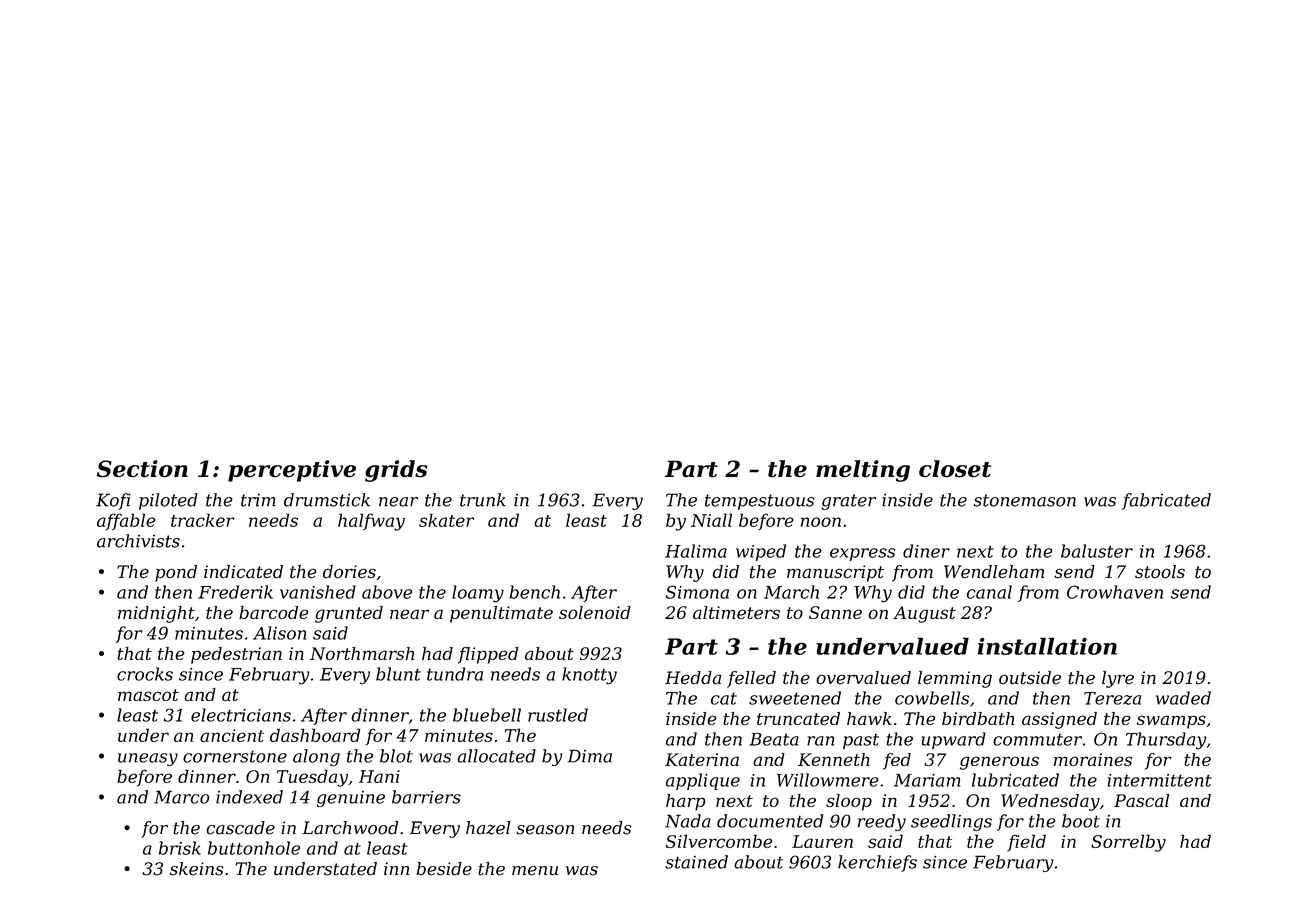 The height and width of the screenshot is (924, 1308). What do you see at coordinates (1160, 572) in the screenshot?
I see `stools` at bounding box center [1160, 572].
